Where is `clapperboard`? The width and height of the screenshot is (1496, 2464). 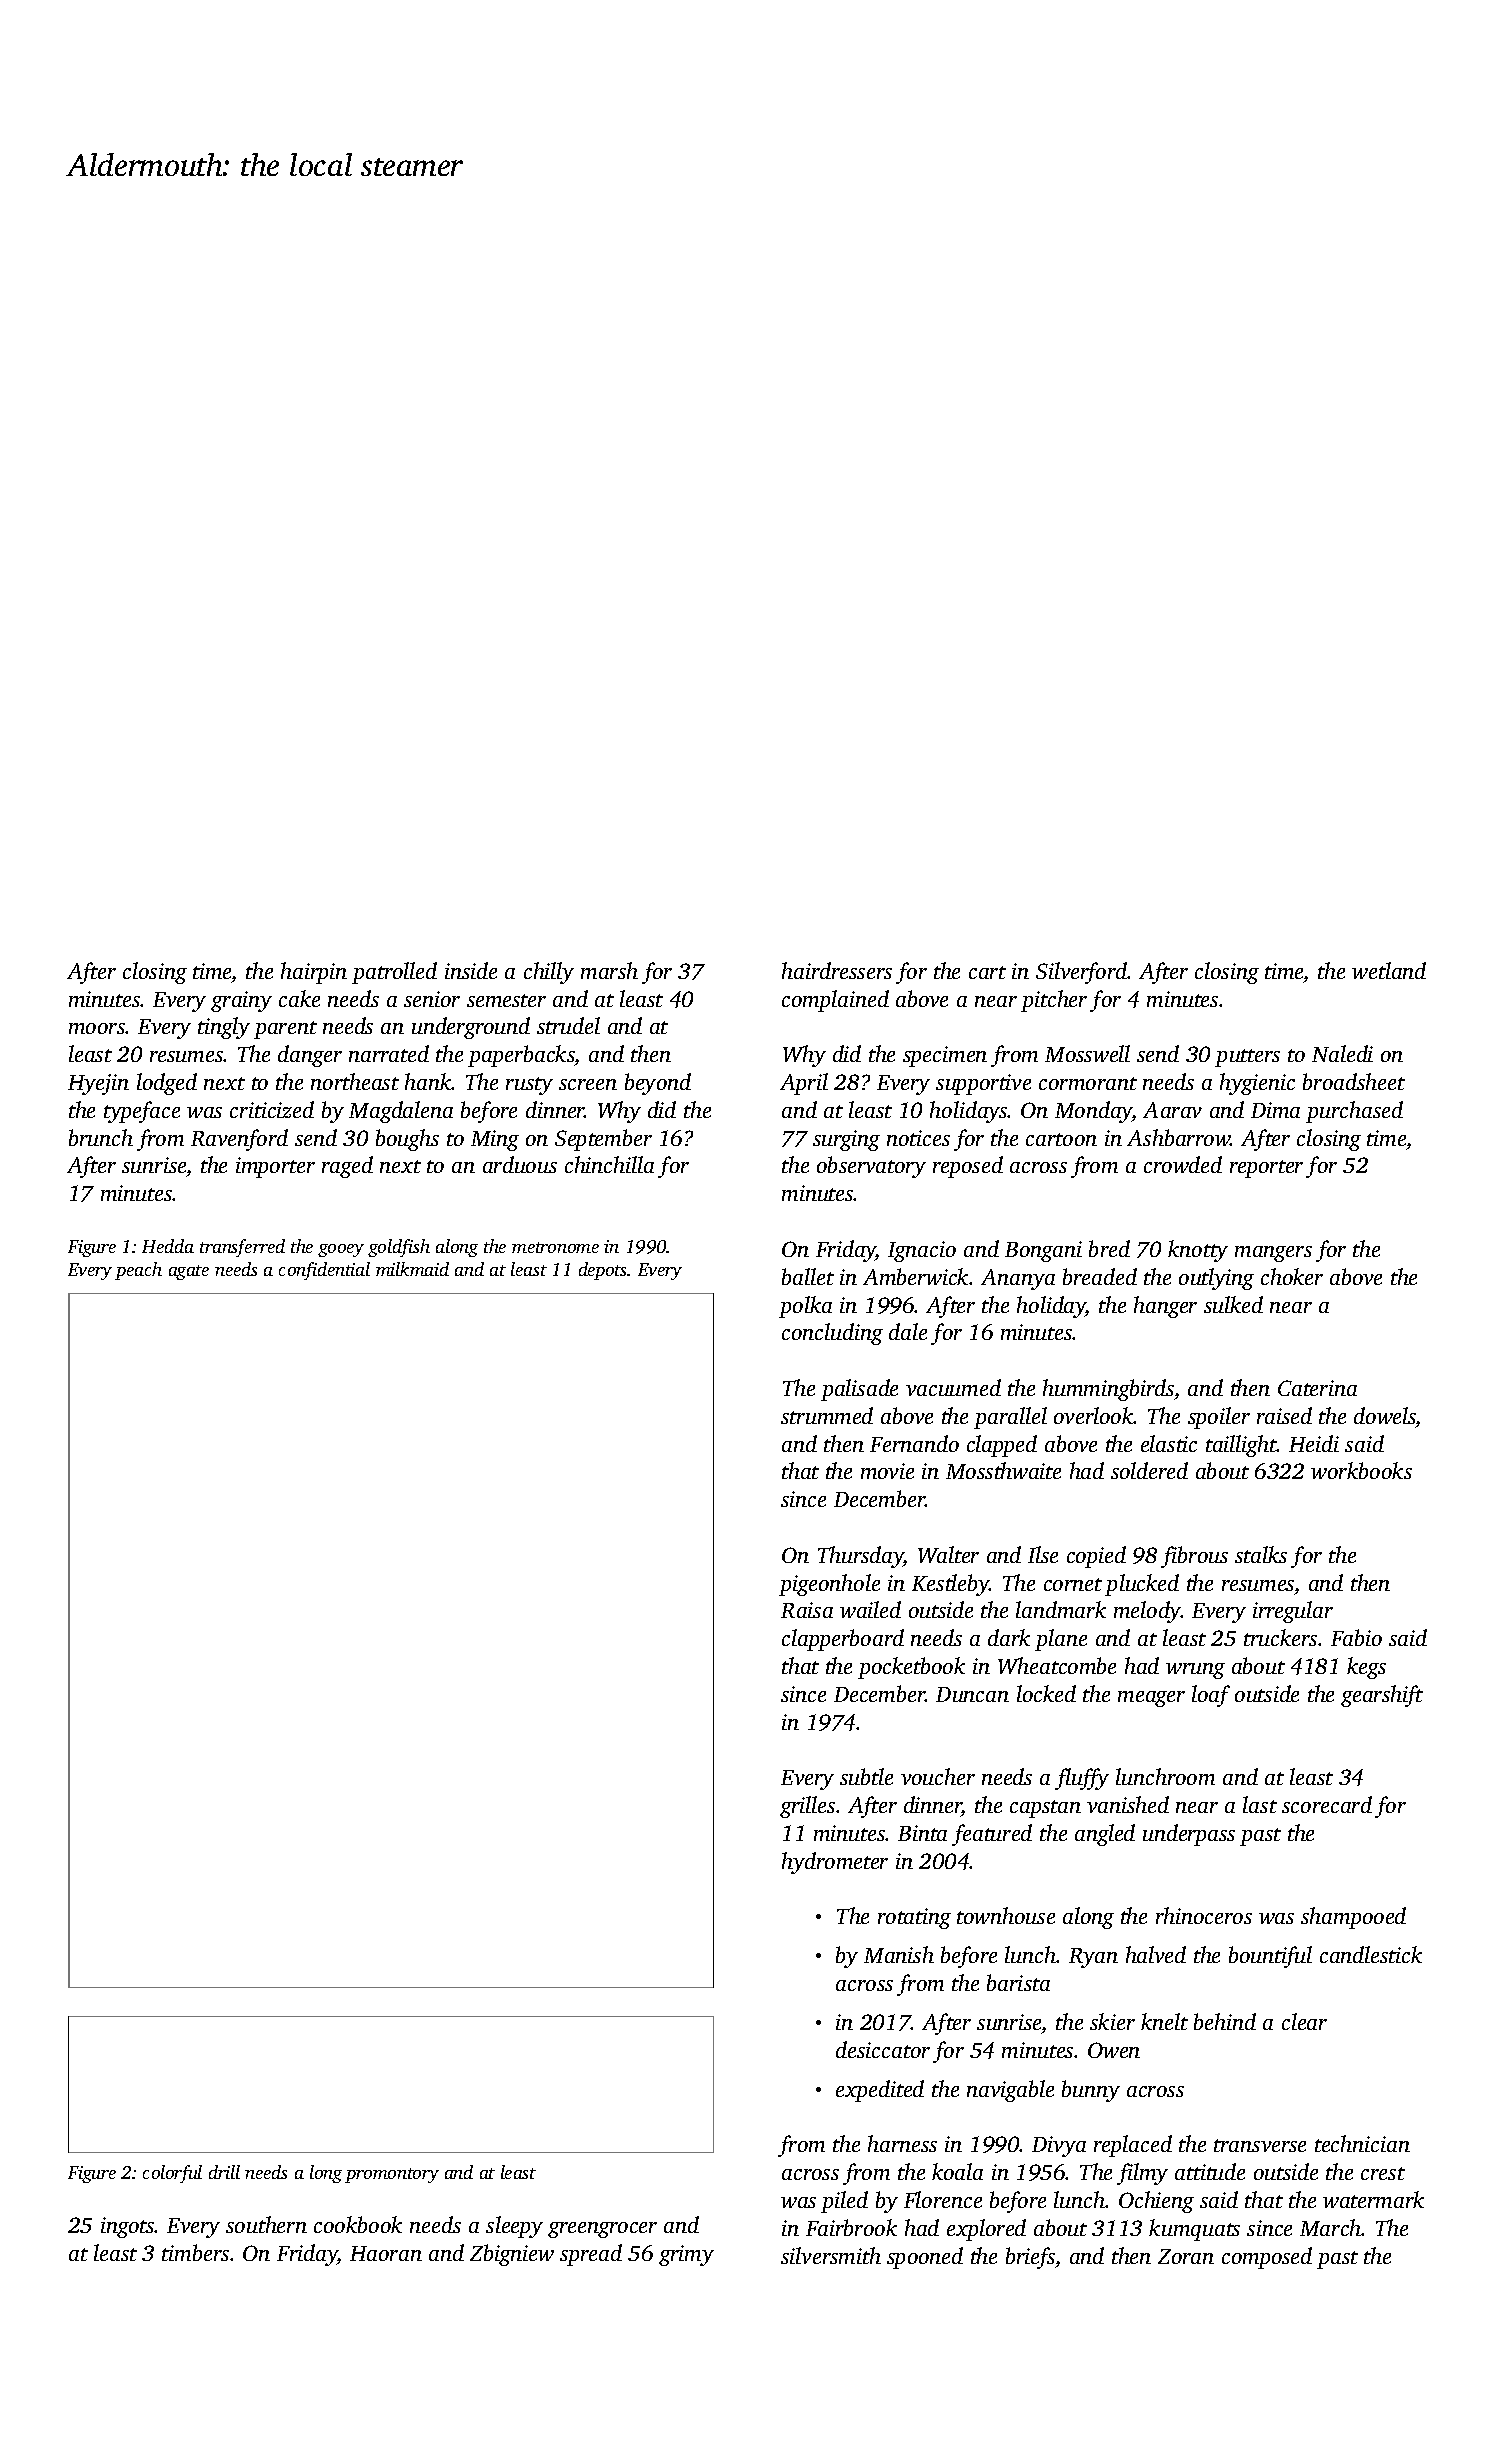
clapperboard is located at coordinates (843, 1640).
